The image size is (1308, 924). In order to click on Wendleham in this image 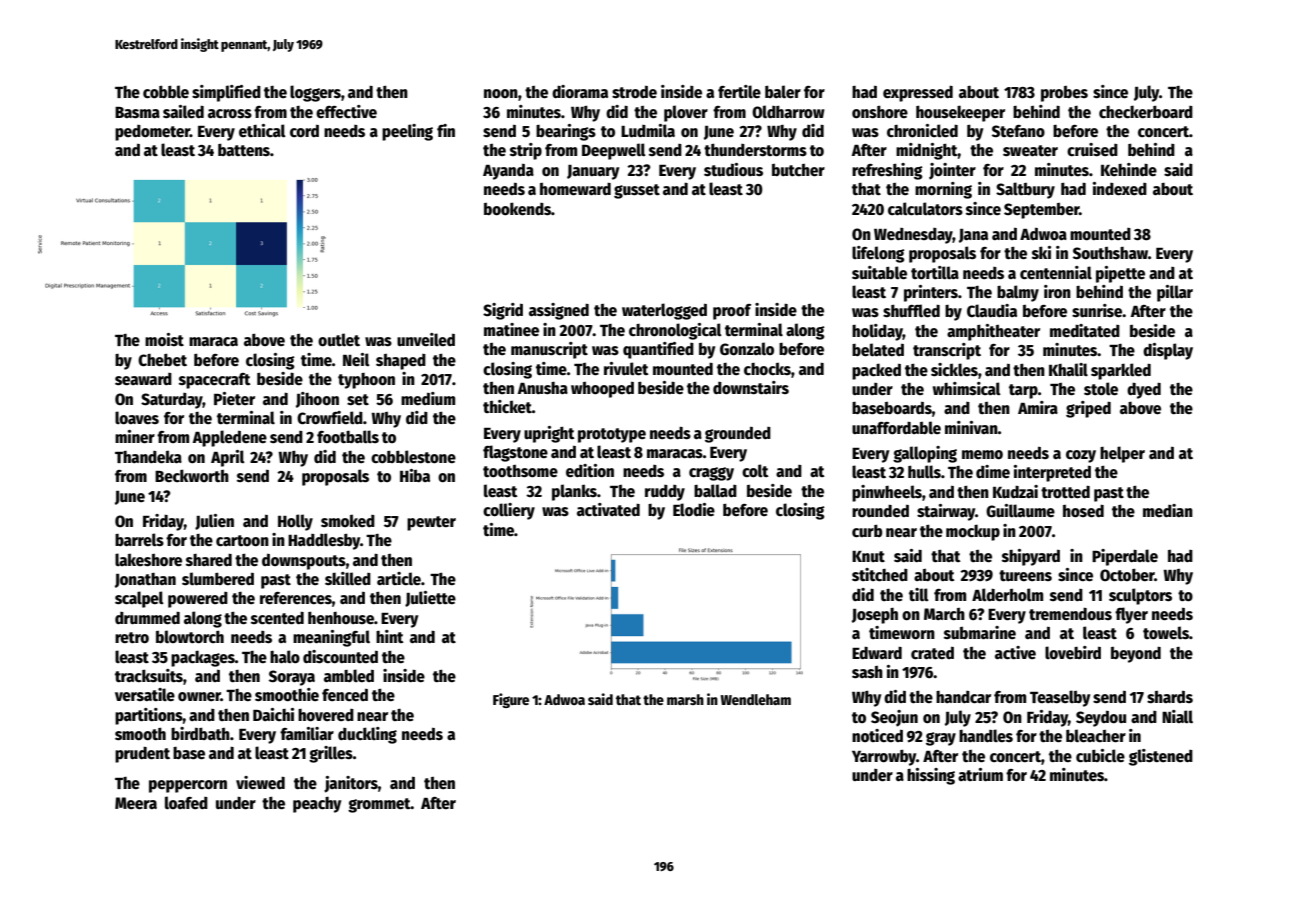, I will do `click(755, 699)`.
